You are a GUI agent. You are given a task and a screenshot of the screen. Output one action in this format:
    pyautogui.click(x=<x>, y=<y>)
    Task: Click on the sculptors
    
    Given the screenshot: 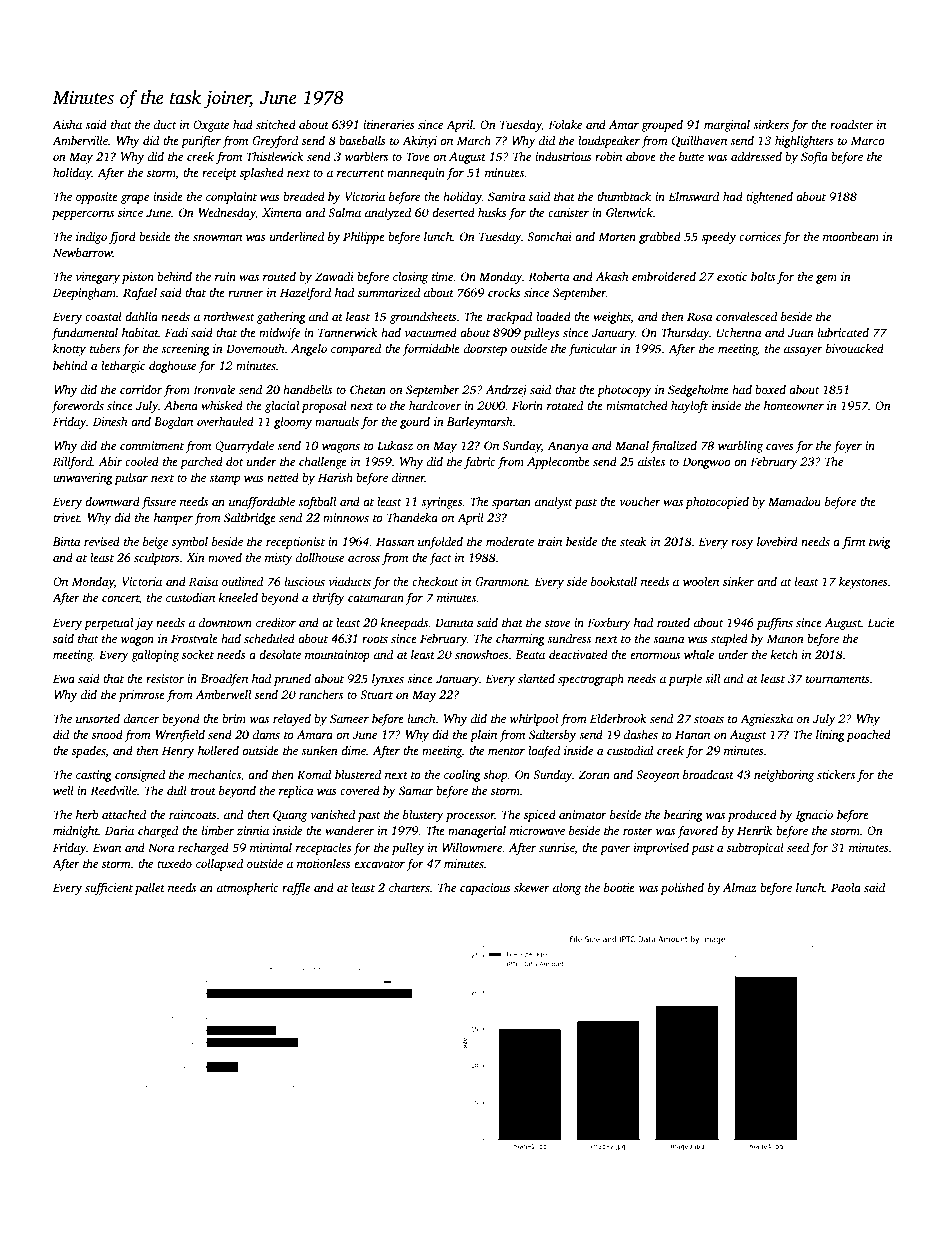 What is the action you would take?
    pyautogui.click(x=157, y=559)
